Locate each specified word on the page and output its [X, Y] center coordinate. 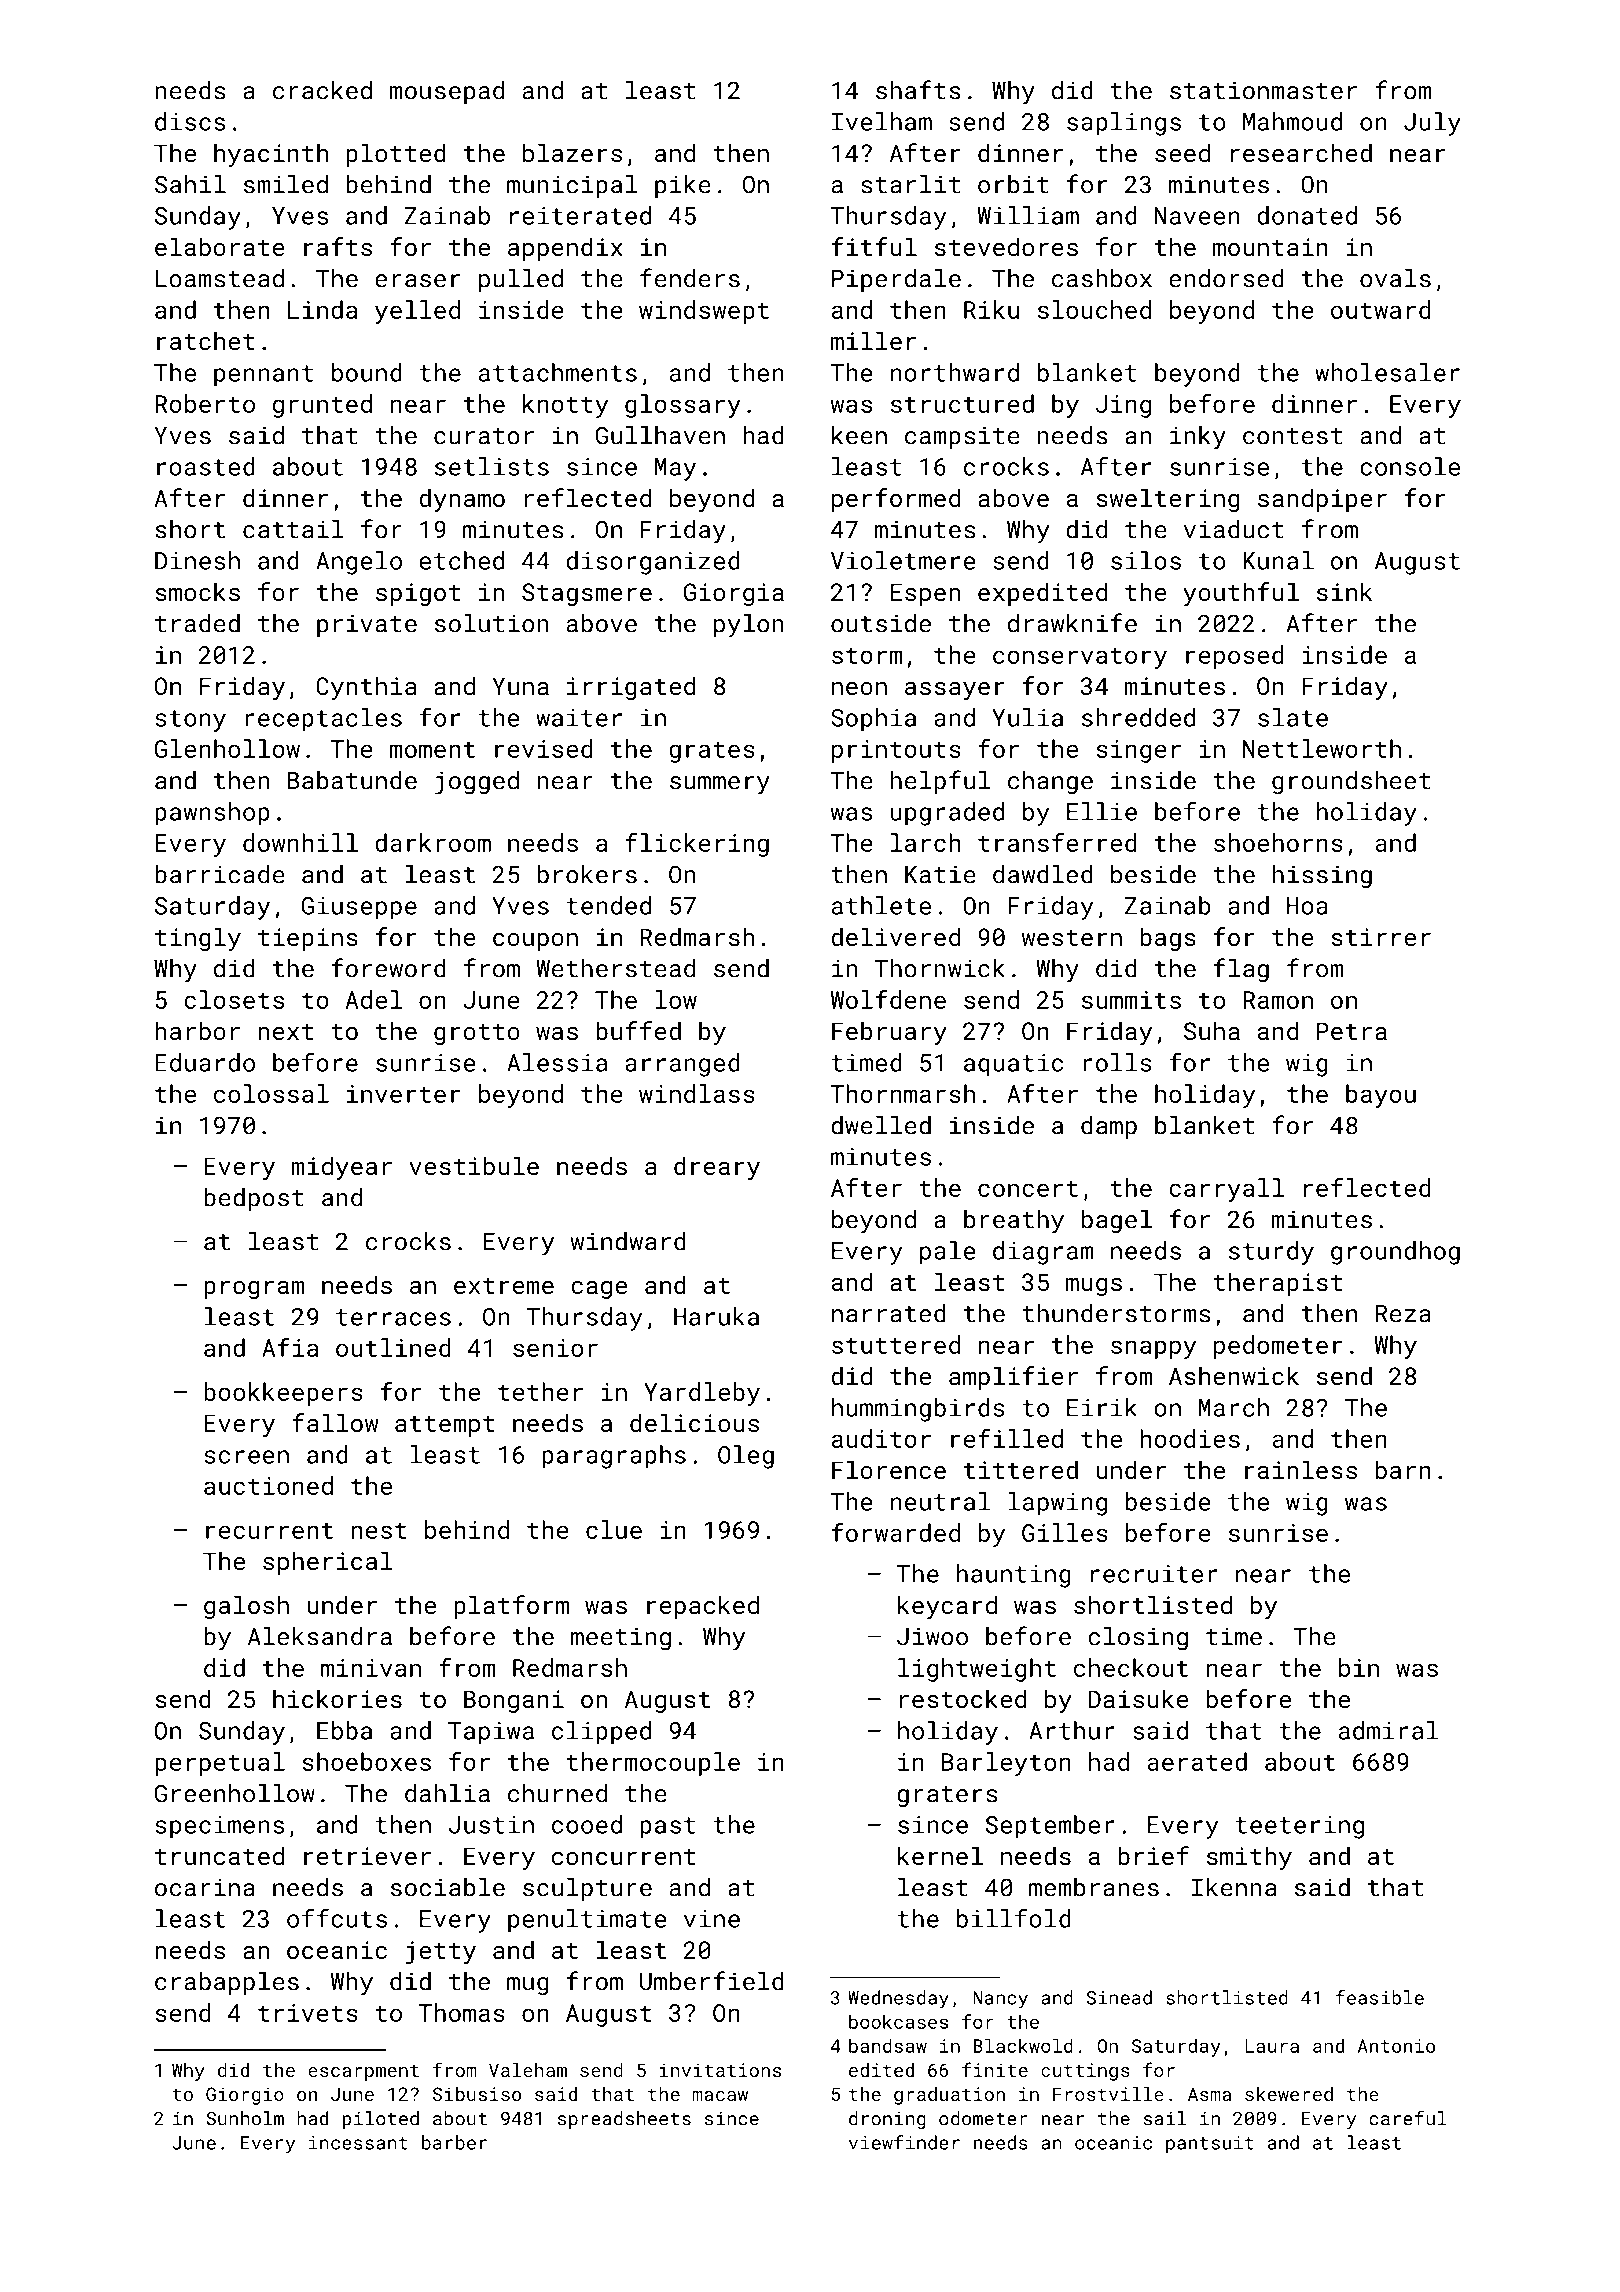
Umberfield [712, 1981]
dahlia [447, 1793]
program [254, 1290]
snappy [1153, 1349]
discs [190, 121]
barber [454, 2142]
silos [1146, 560]
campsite [962, 437]
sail [1164, 2118]
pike [683, 186]
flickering [697, 845]
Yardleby [702, 1394]
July [1432, 124]
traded [197, 623]
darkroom [433, 842]
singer [1138, 751]
